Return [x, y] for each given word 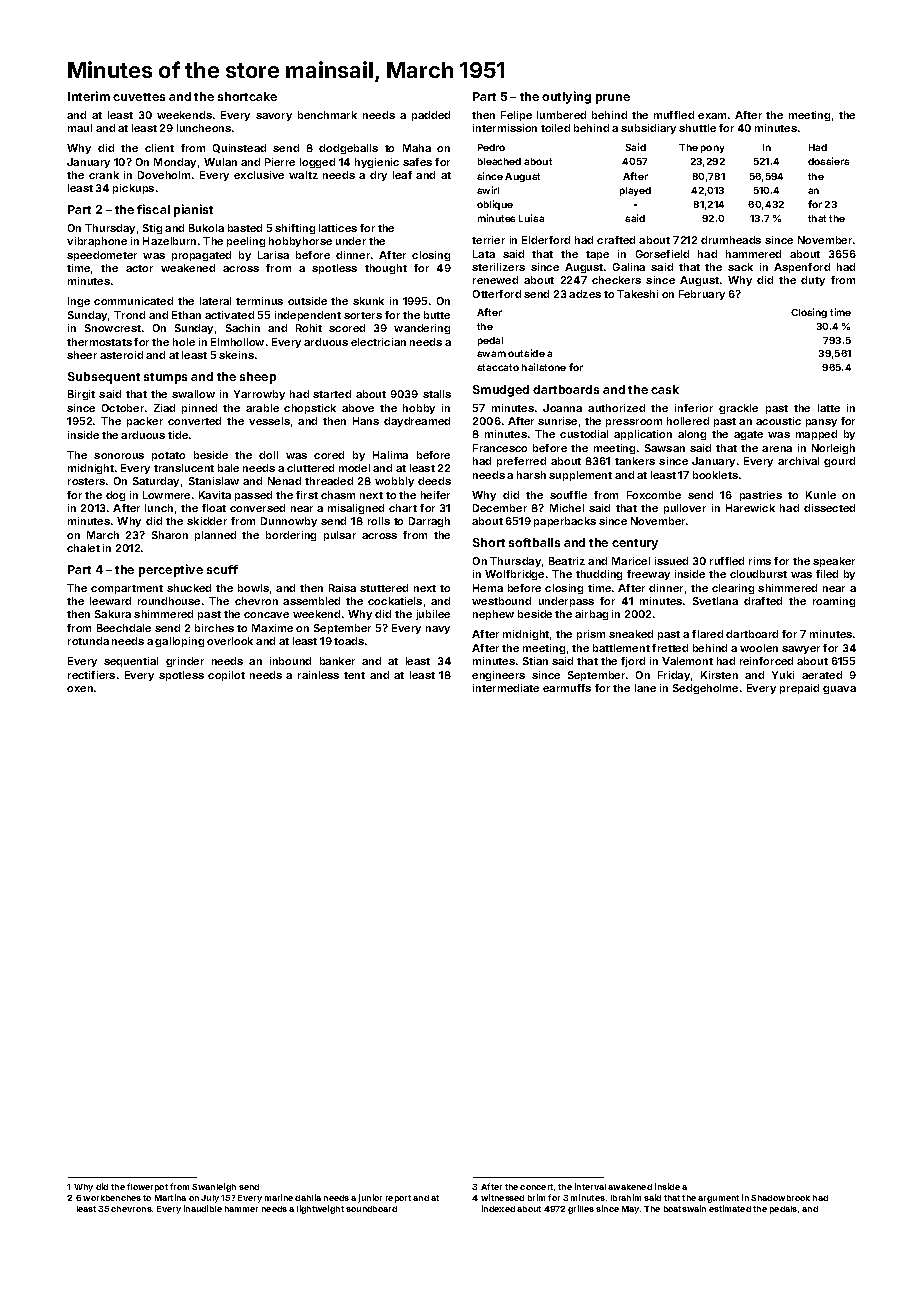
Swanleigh [214, 1187]
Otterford [497, 294]
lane [645, 688]
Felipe [516, 116]
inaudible [203, 1208]
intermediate [506, 688]
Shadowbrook [780, 1198]
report [398, 1199]
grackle [738, 409]
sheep [258, 378]
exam [712, 116]
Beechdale [124, 628]
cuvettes [139, 97]
